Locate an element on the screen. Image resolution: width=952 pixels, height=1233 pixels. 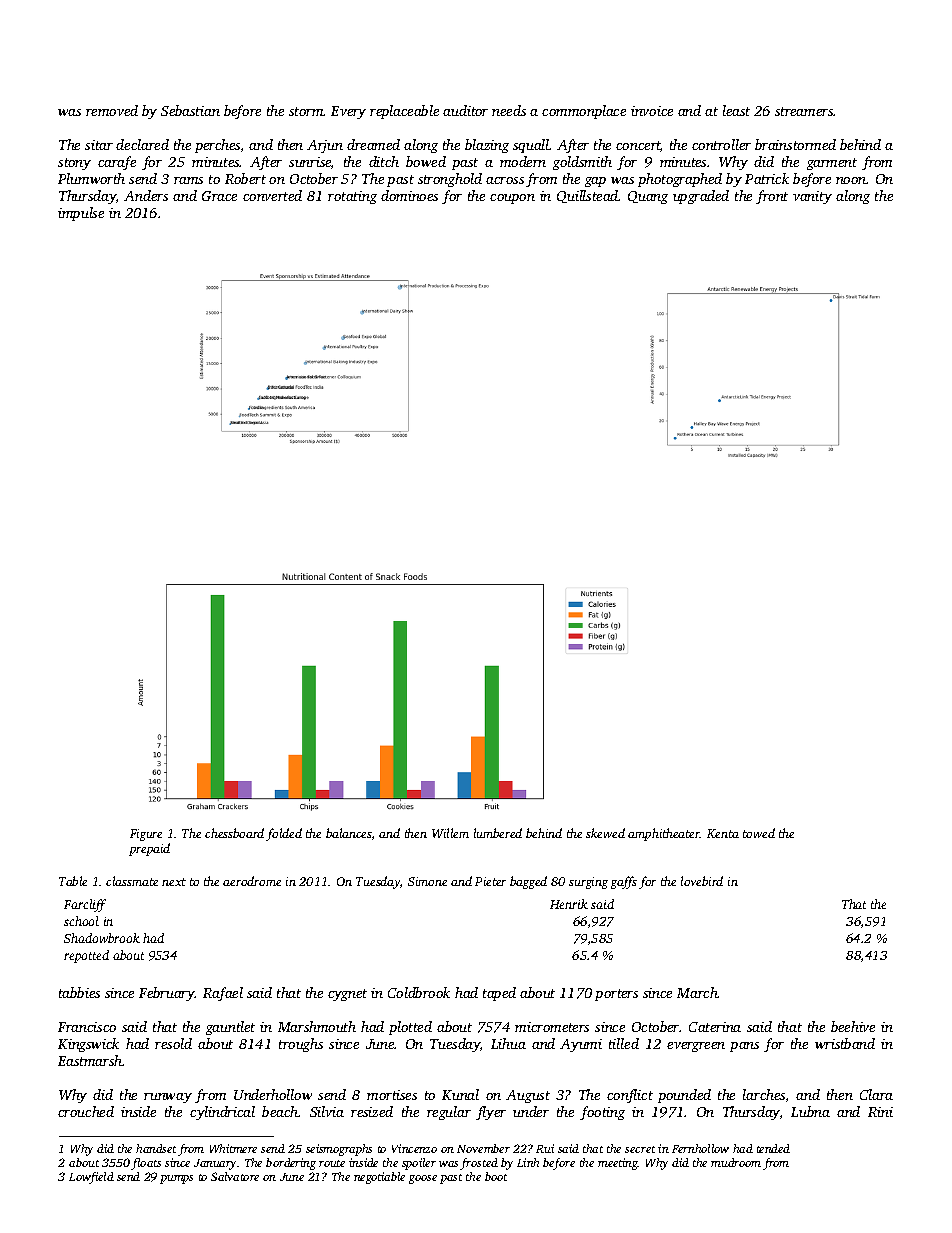
Plumworth is located at coordinates (91, 178).
